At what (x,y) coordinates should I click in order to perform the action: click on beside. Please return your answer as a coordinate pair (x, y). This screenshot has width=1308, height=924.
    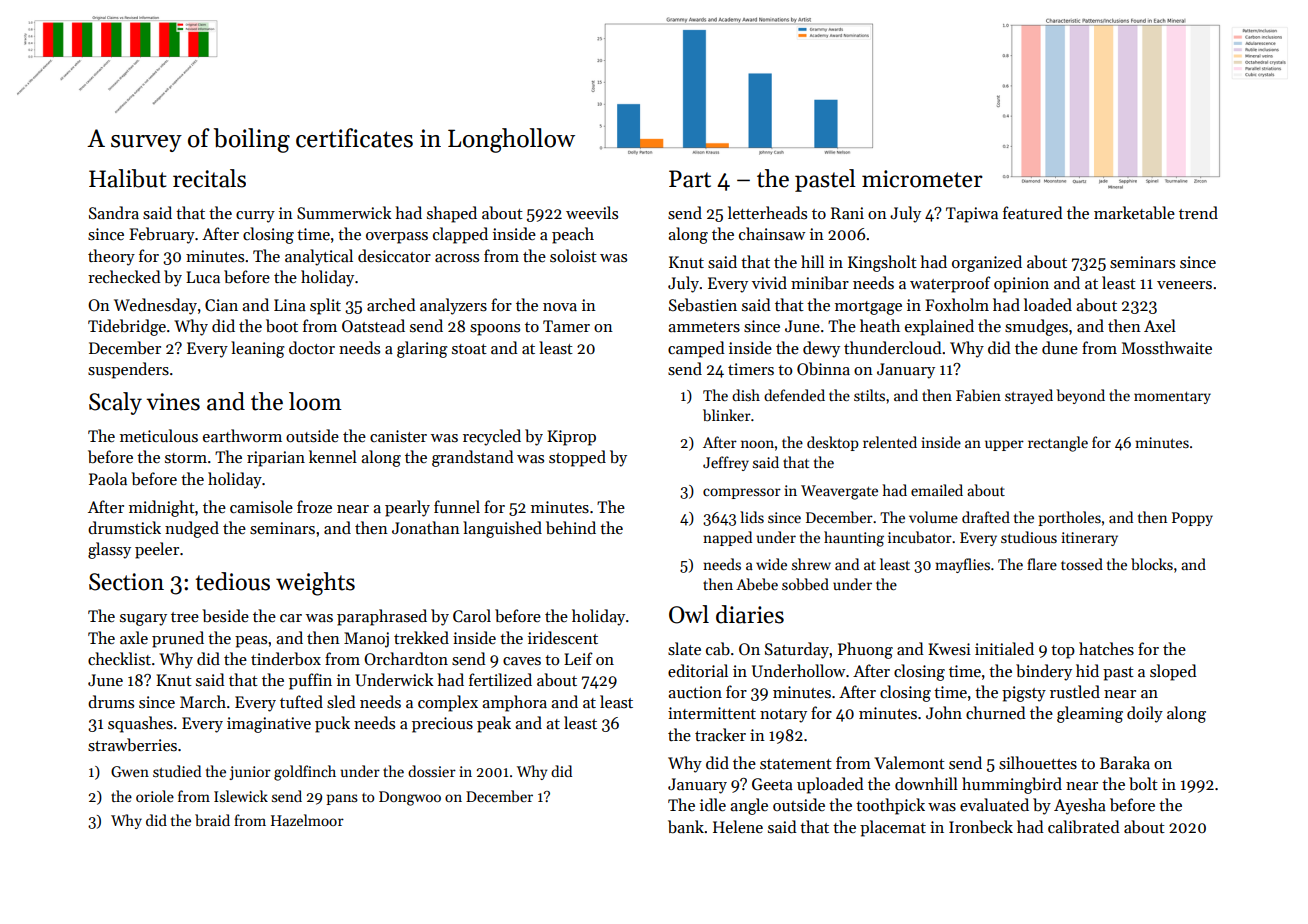
    Looking at the image, I should click on (225, 616).
